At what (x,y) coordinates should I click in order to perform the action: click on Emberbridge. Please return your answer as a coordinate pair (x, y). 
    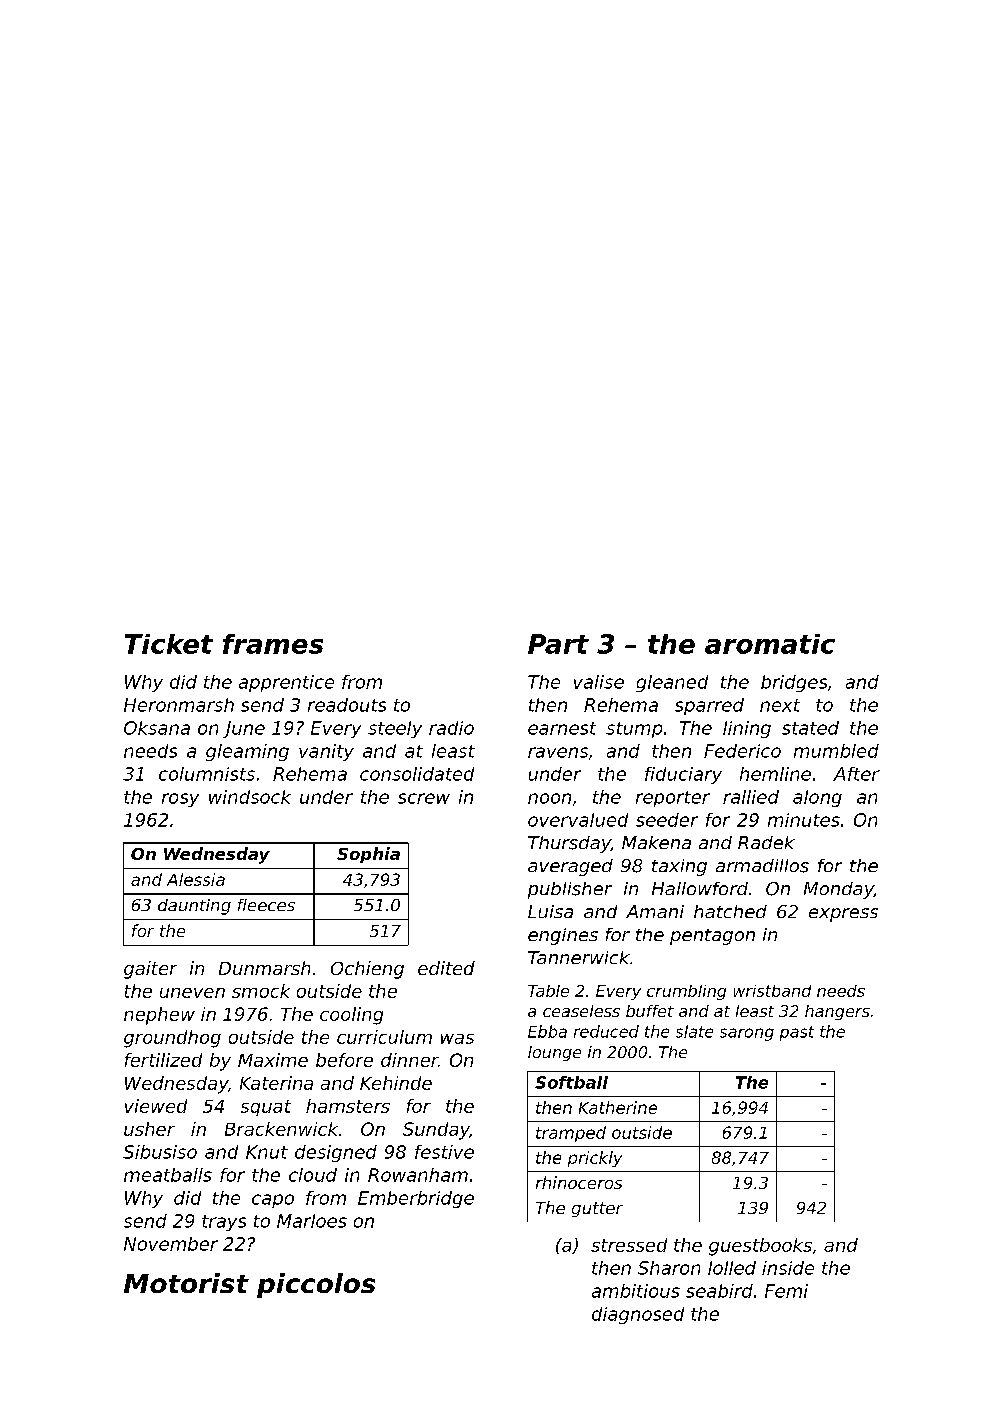
    Looking at the image, I should click on (416, 1199).
